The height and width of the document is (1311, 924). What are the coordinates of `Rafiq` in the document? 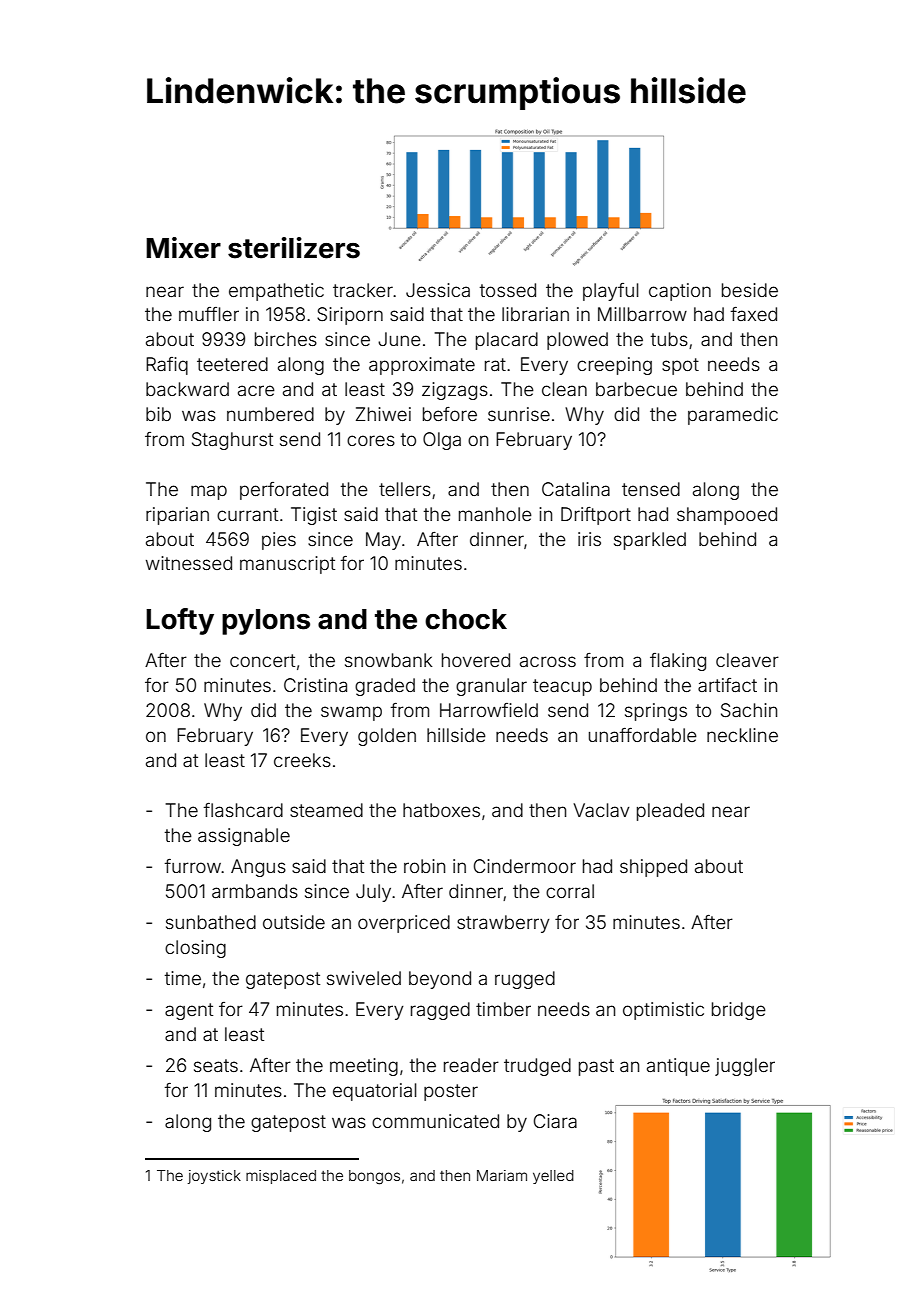 It's located at (167, 366).
